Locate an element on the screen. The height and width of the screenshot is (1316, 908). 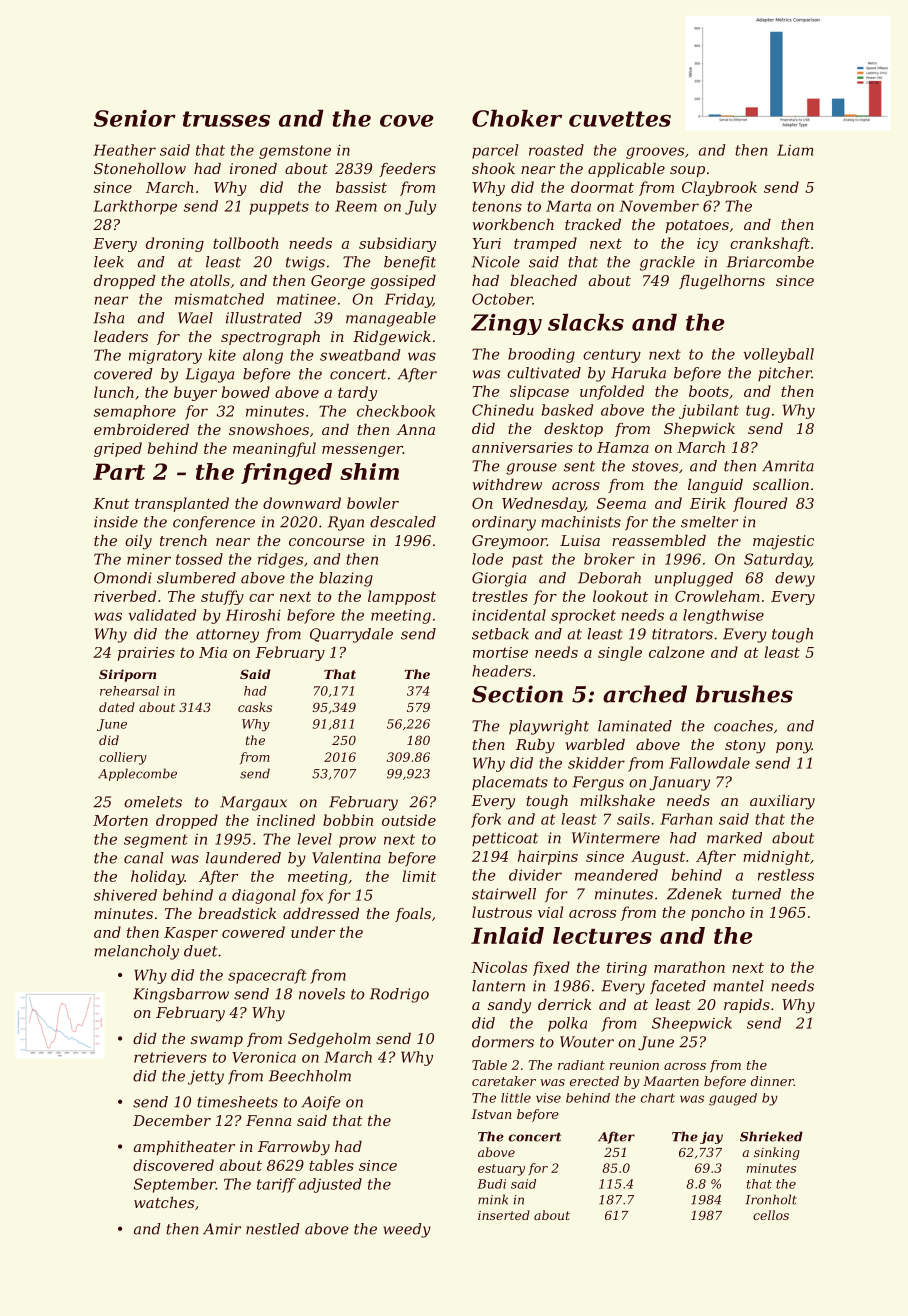
retrievers is located at coordinates (170, 1057).
